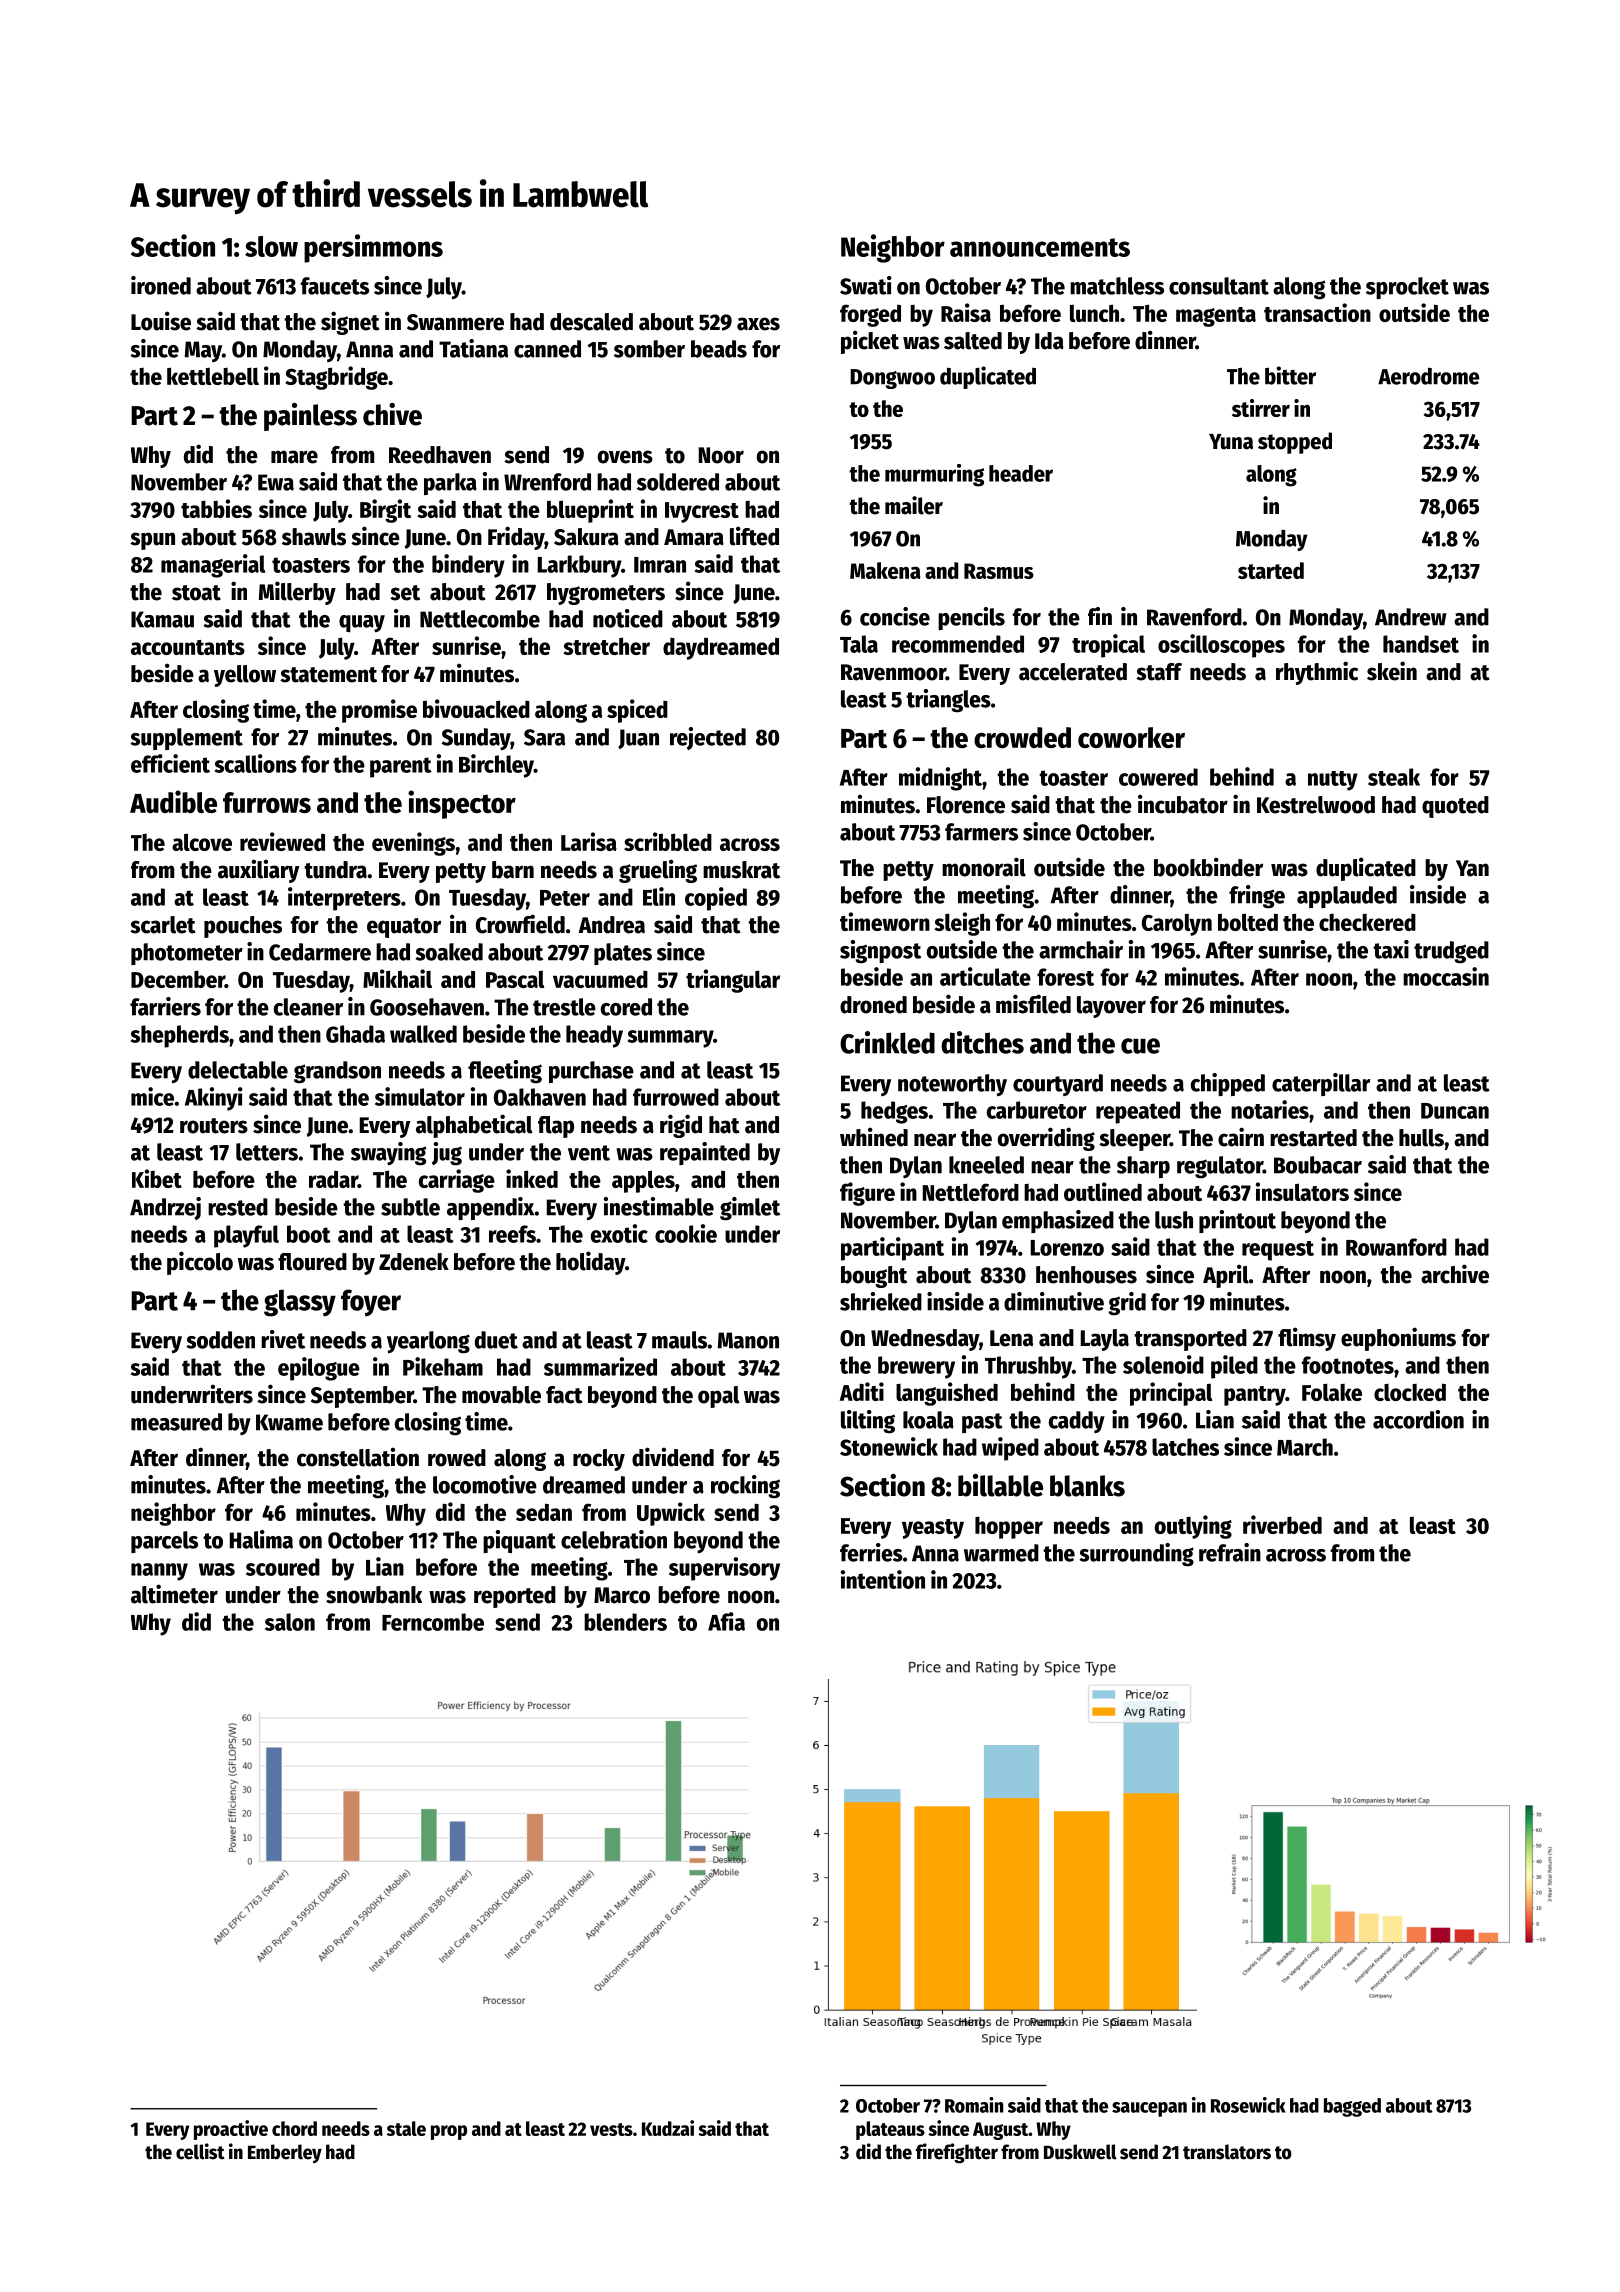 The width and height of the screenshot is (1620, 2292). What do you see at coordinates (1158, 777) in the screenshot?
I see `cowered` at bounding box center [1158, 777].
